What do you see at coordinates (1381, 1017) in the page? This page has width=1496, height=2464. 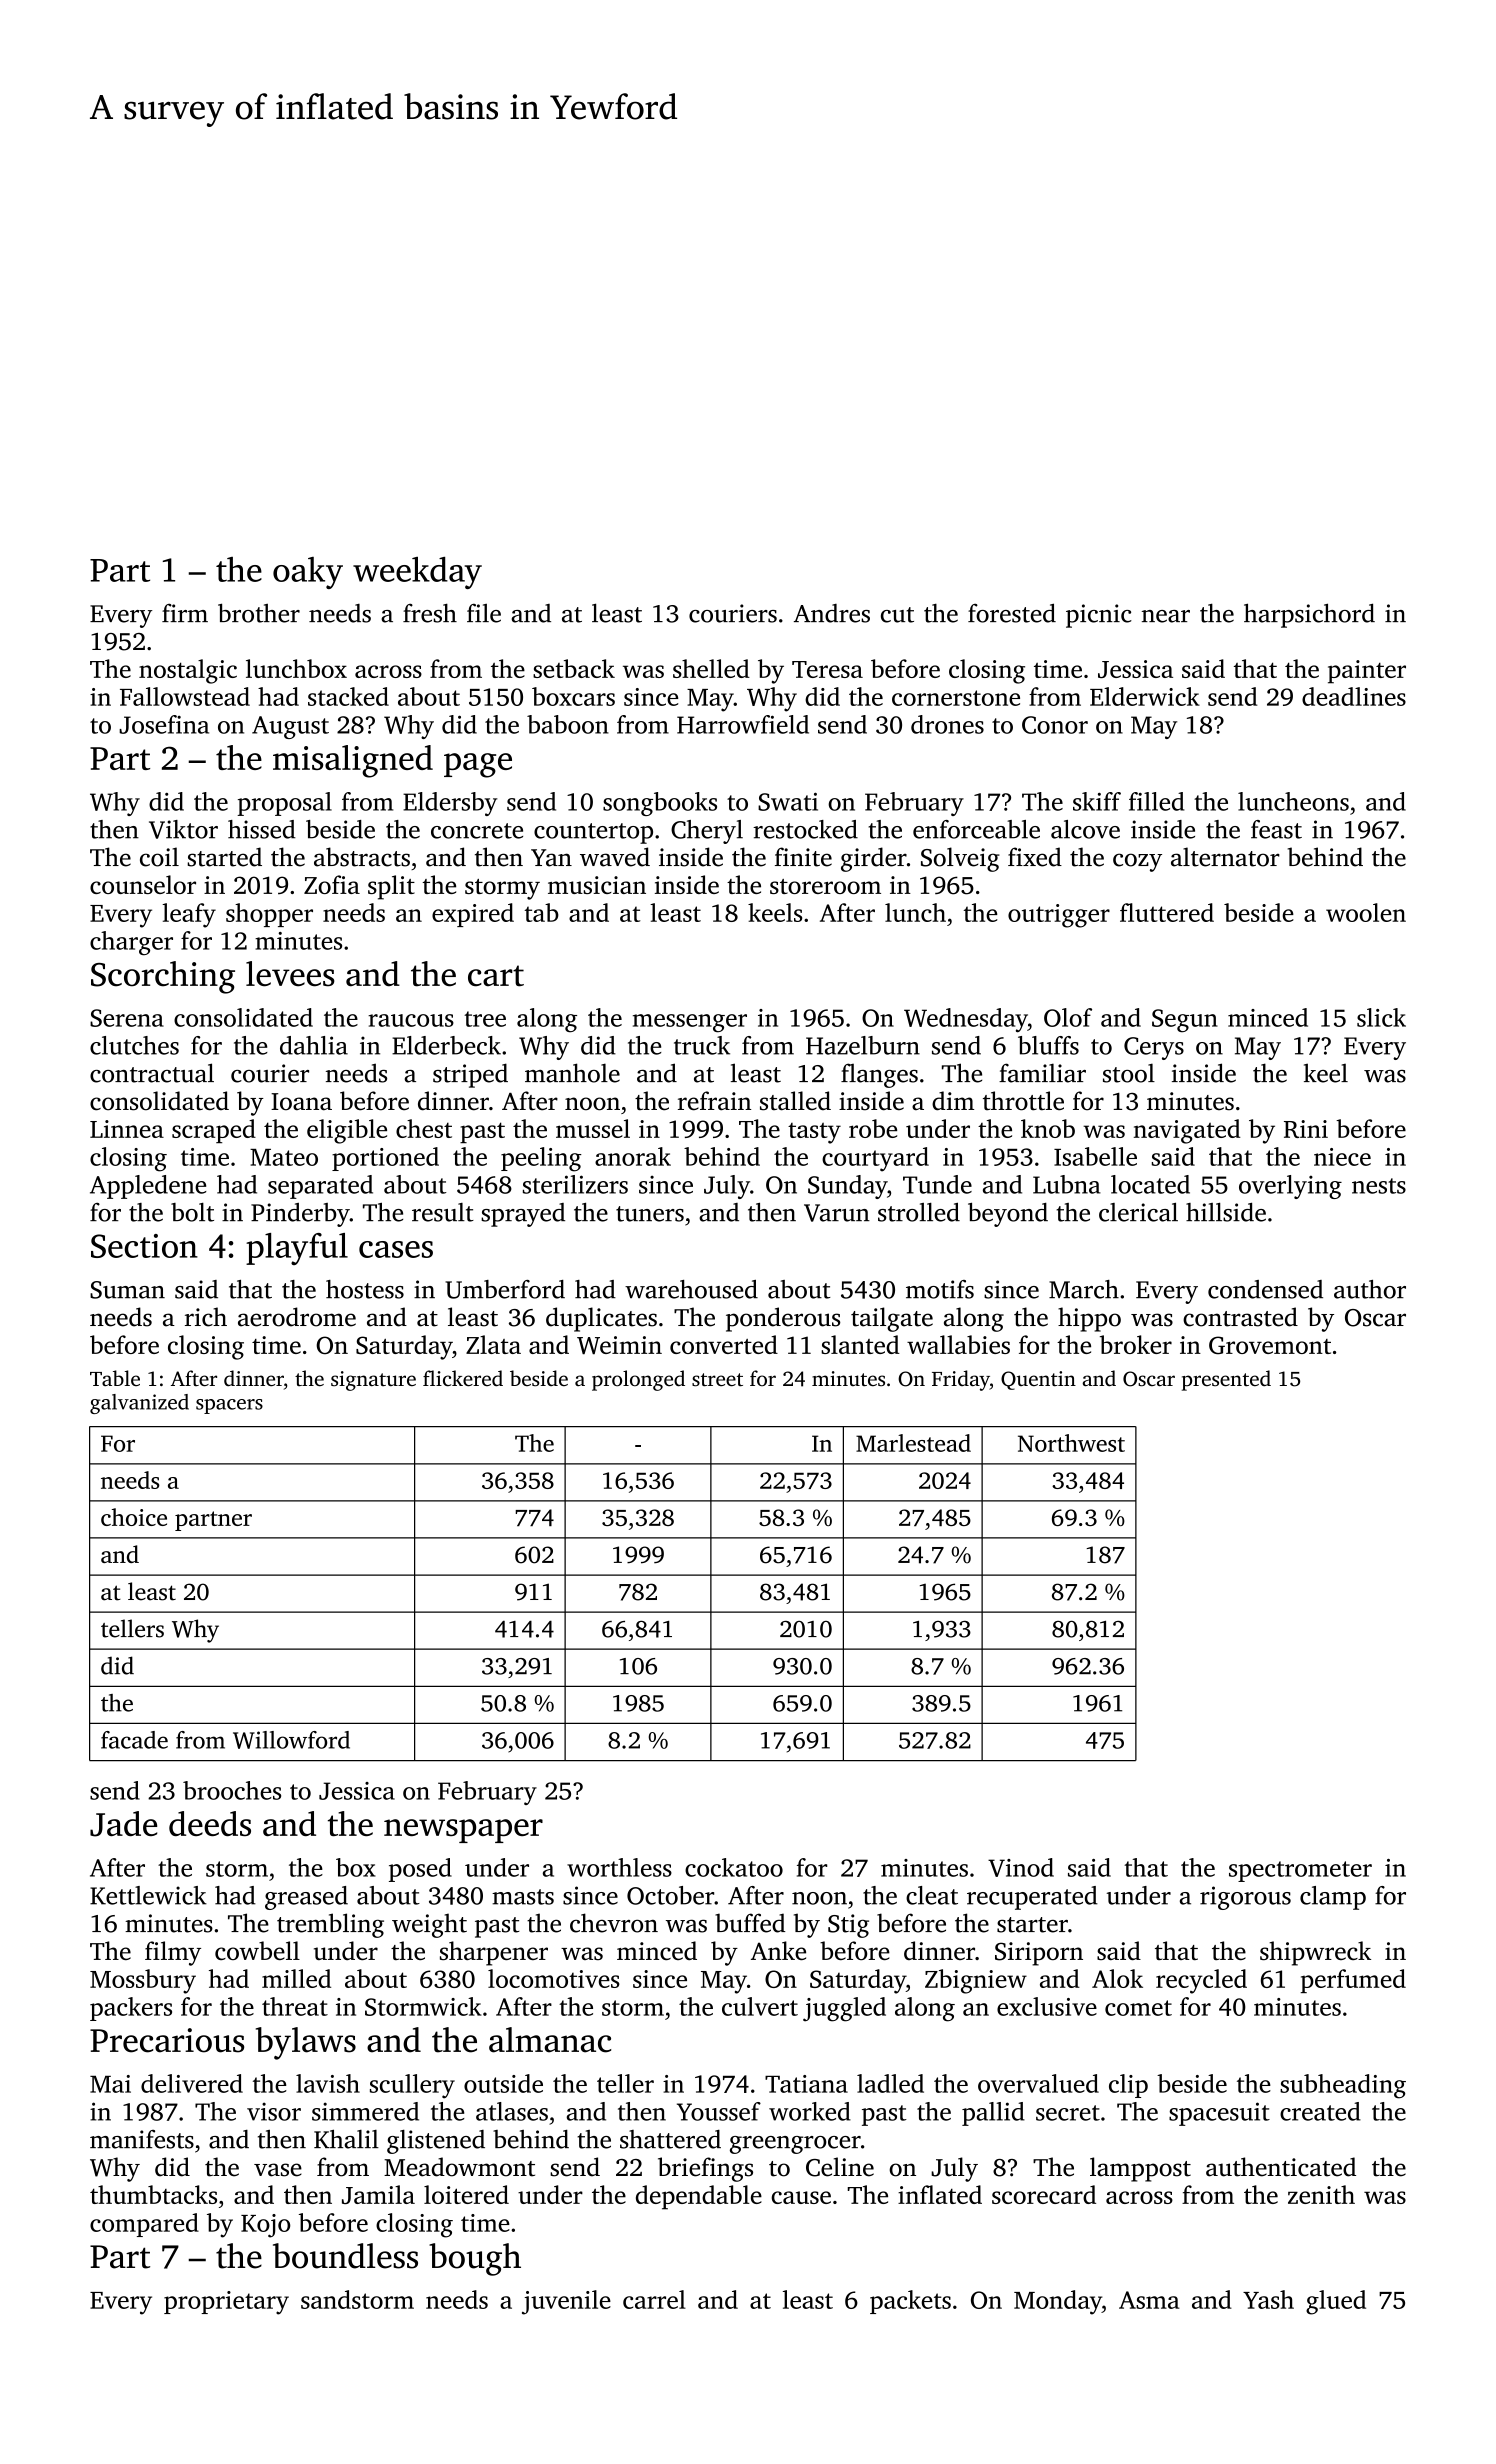 I see `slick` at bounding box center [1381, 1017].
